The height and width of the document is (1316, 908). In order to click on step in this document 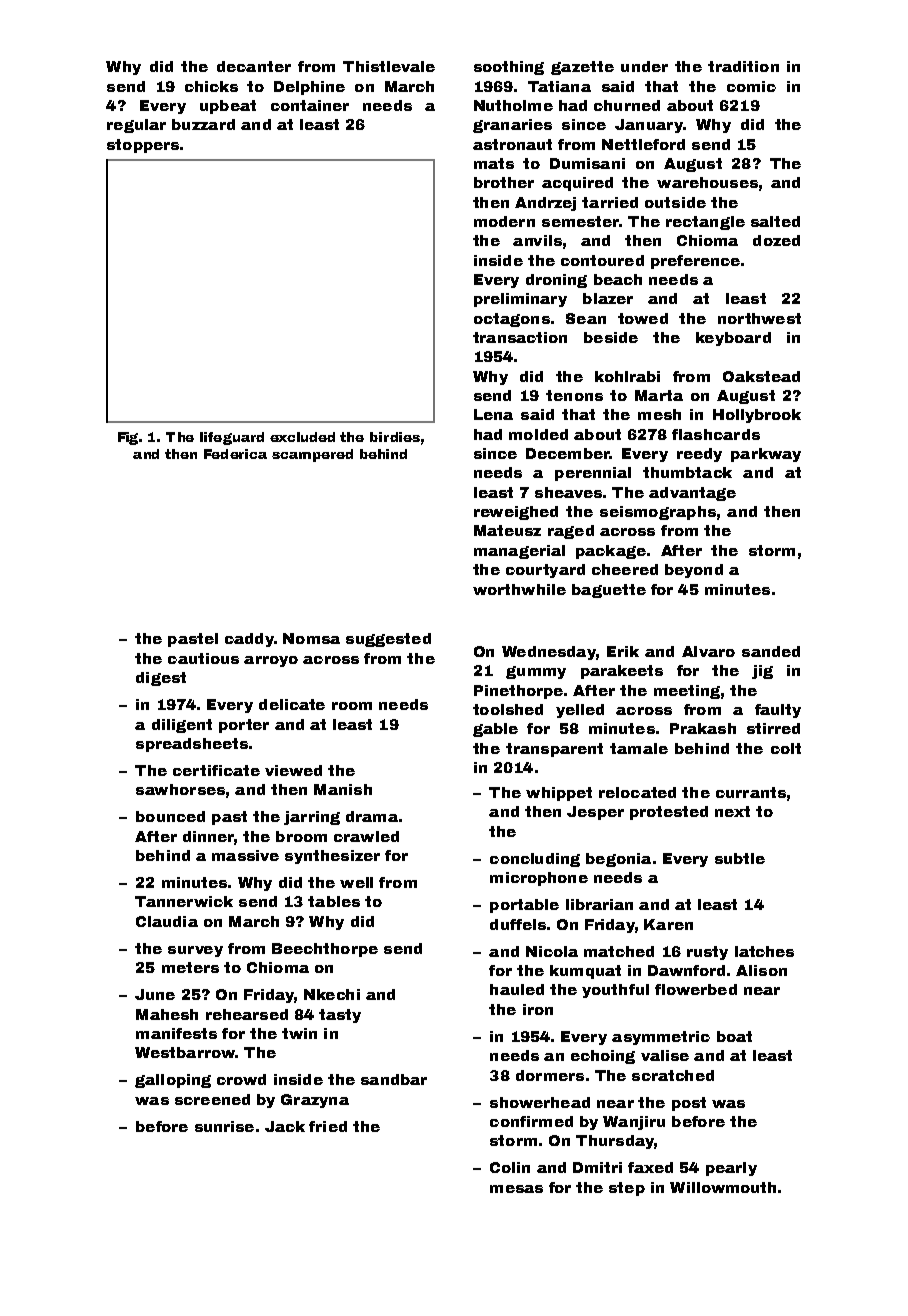, I will do `click(627, 1189)`.
